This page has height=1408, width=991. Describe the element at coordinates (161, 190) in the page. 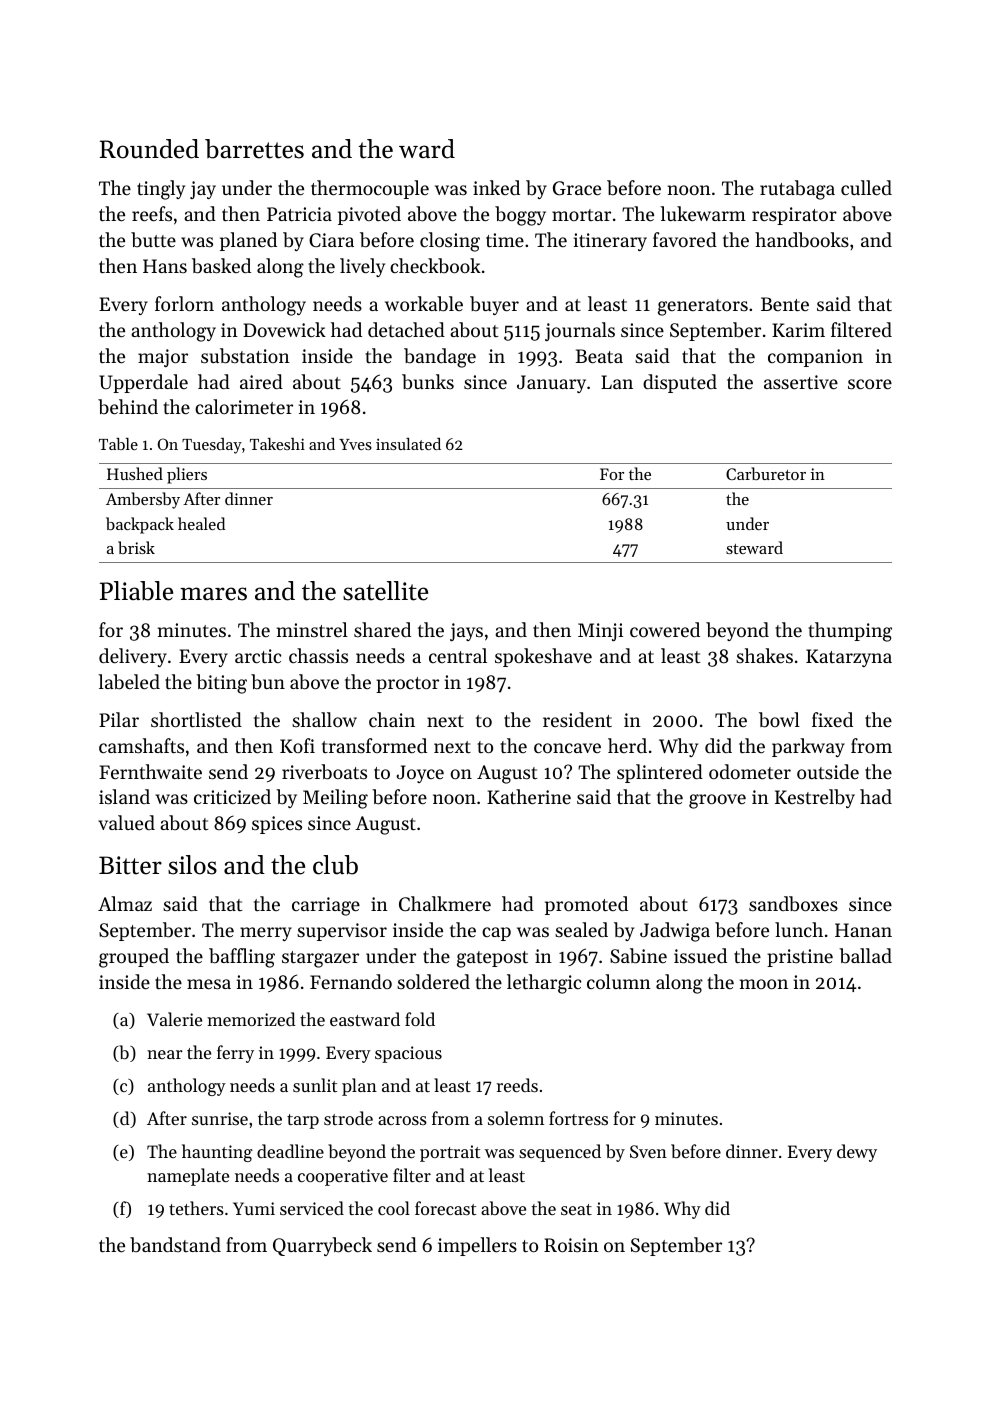

I see `tingly` at that location.
